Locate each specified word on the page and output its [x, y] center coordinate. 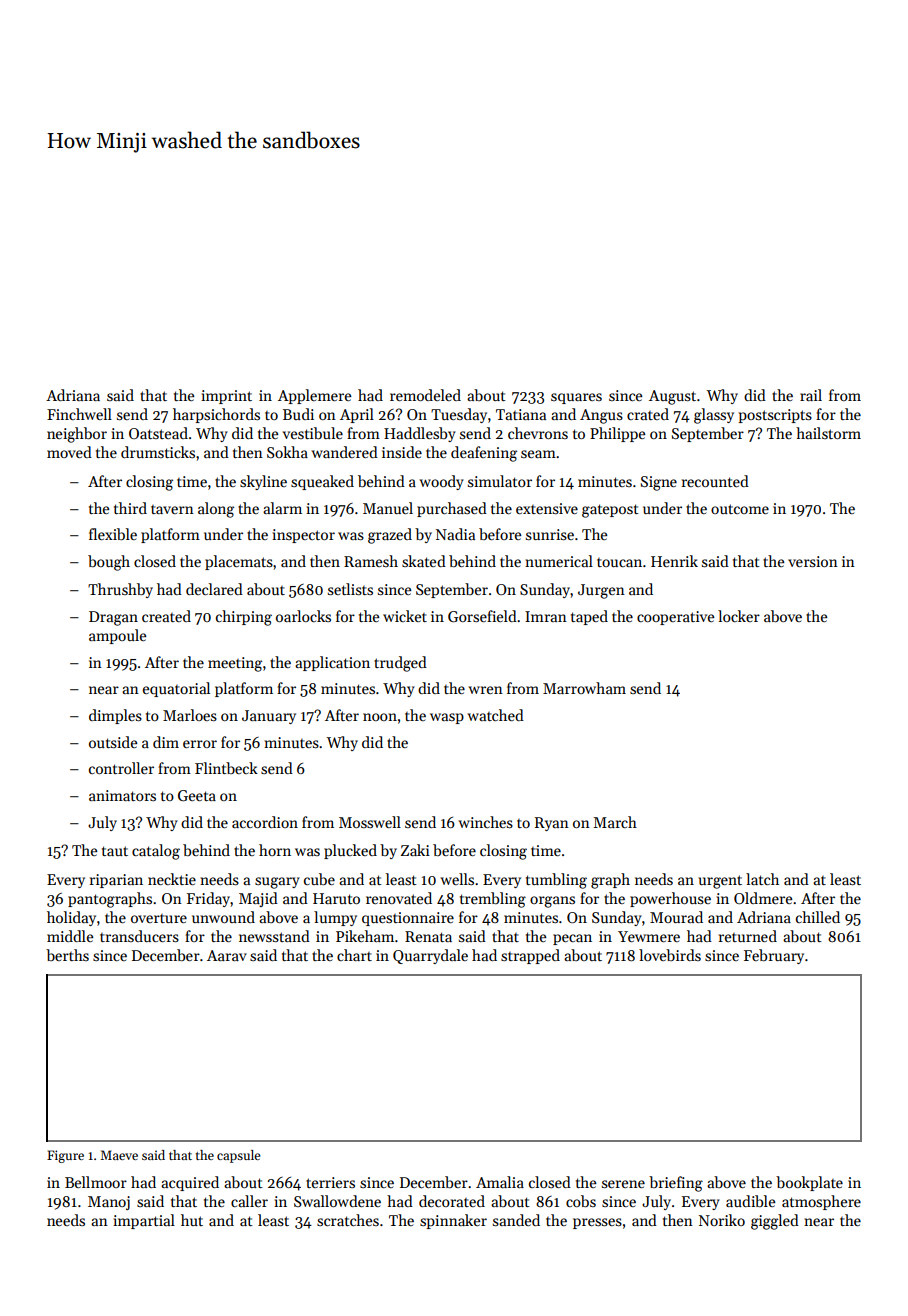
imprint [226, 397]
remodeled [425, 395]
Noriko [722, 1220]
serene [623, 1184]
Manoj [109, 1203]
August [672, 397]
